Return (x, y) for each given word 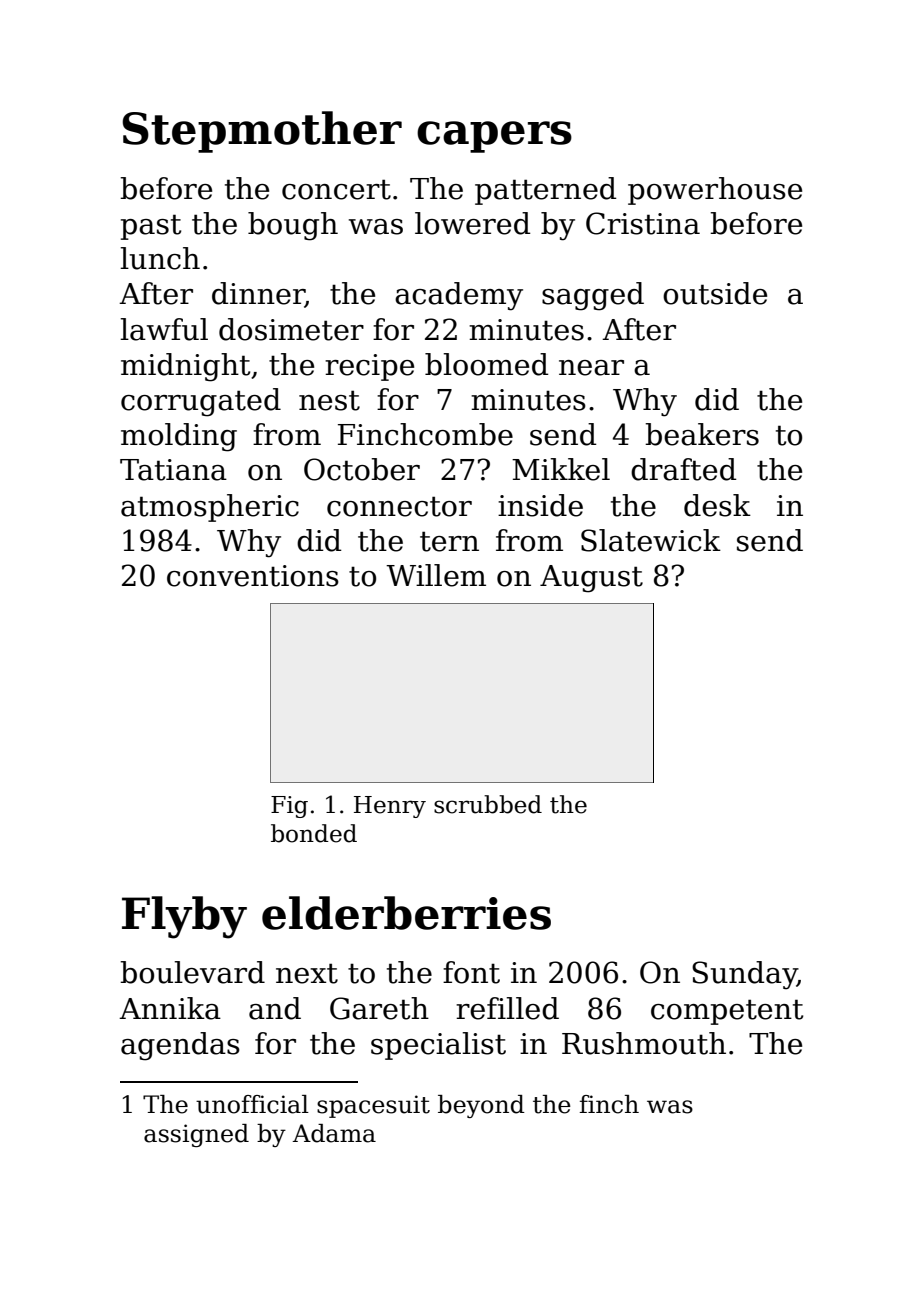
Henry (390, 807)
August (591, 579)
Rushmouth (644, 1043)
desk (717, 505)
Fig (289, 807)
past (151, 227)
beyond (481, 1106)
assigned (196, 1135)
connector (399, 506)
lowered (473, 223)
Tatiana (173, 470)
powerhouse (715, 191)
